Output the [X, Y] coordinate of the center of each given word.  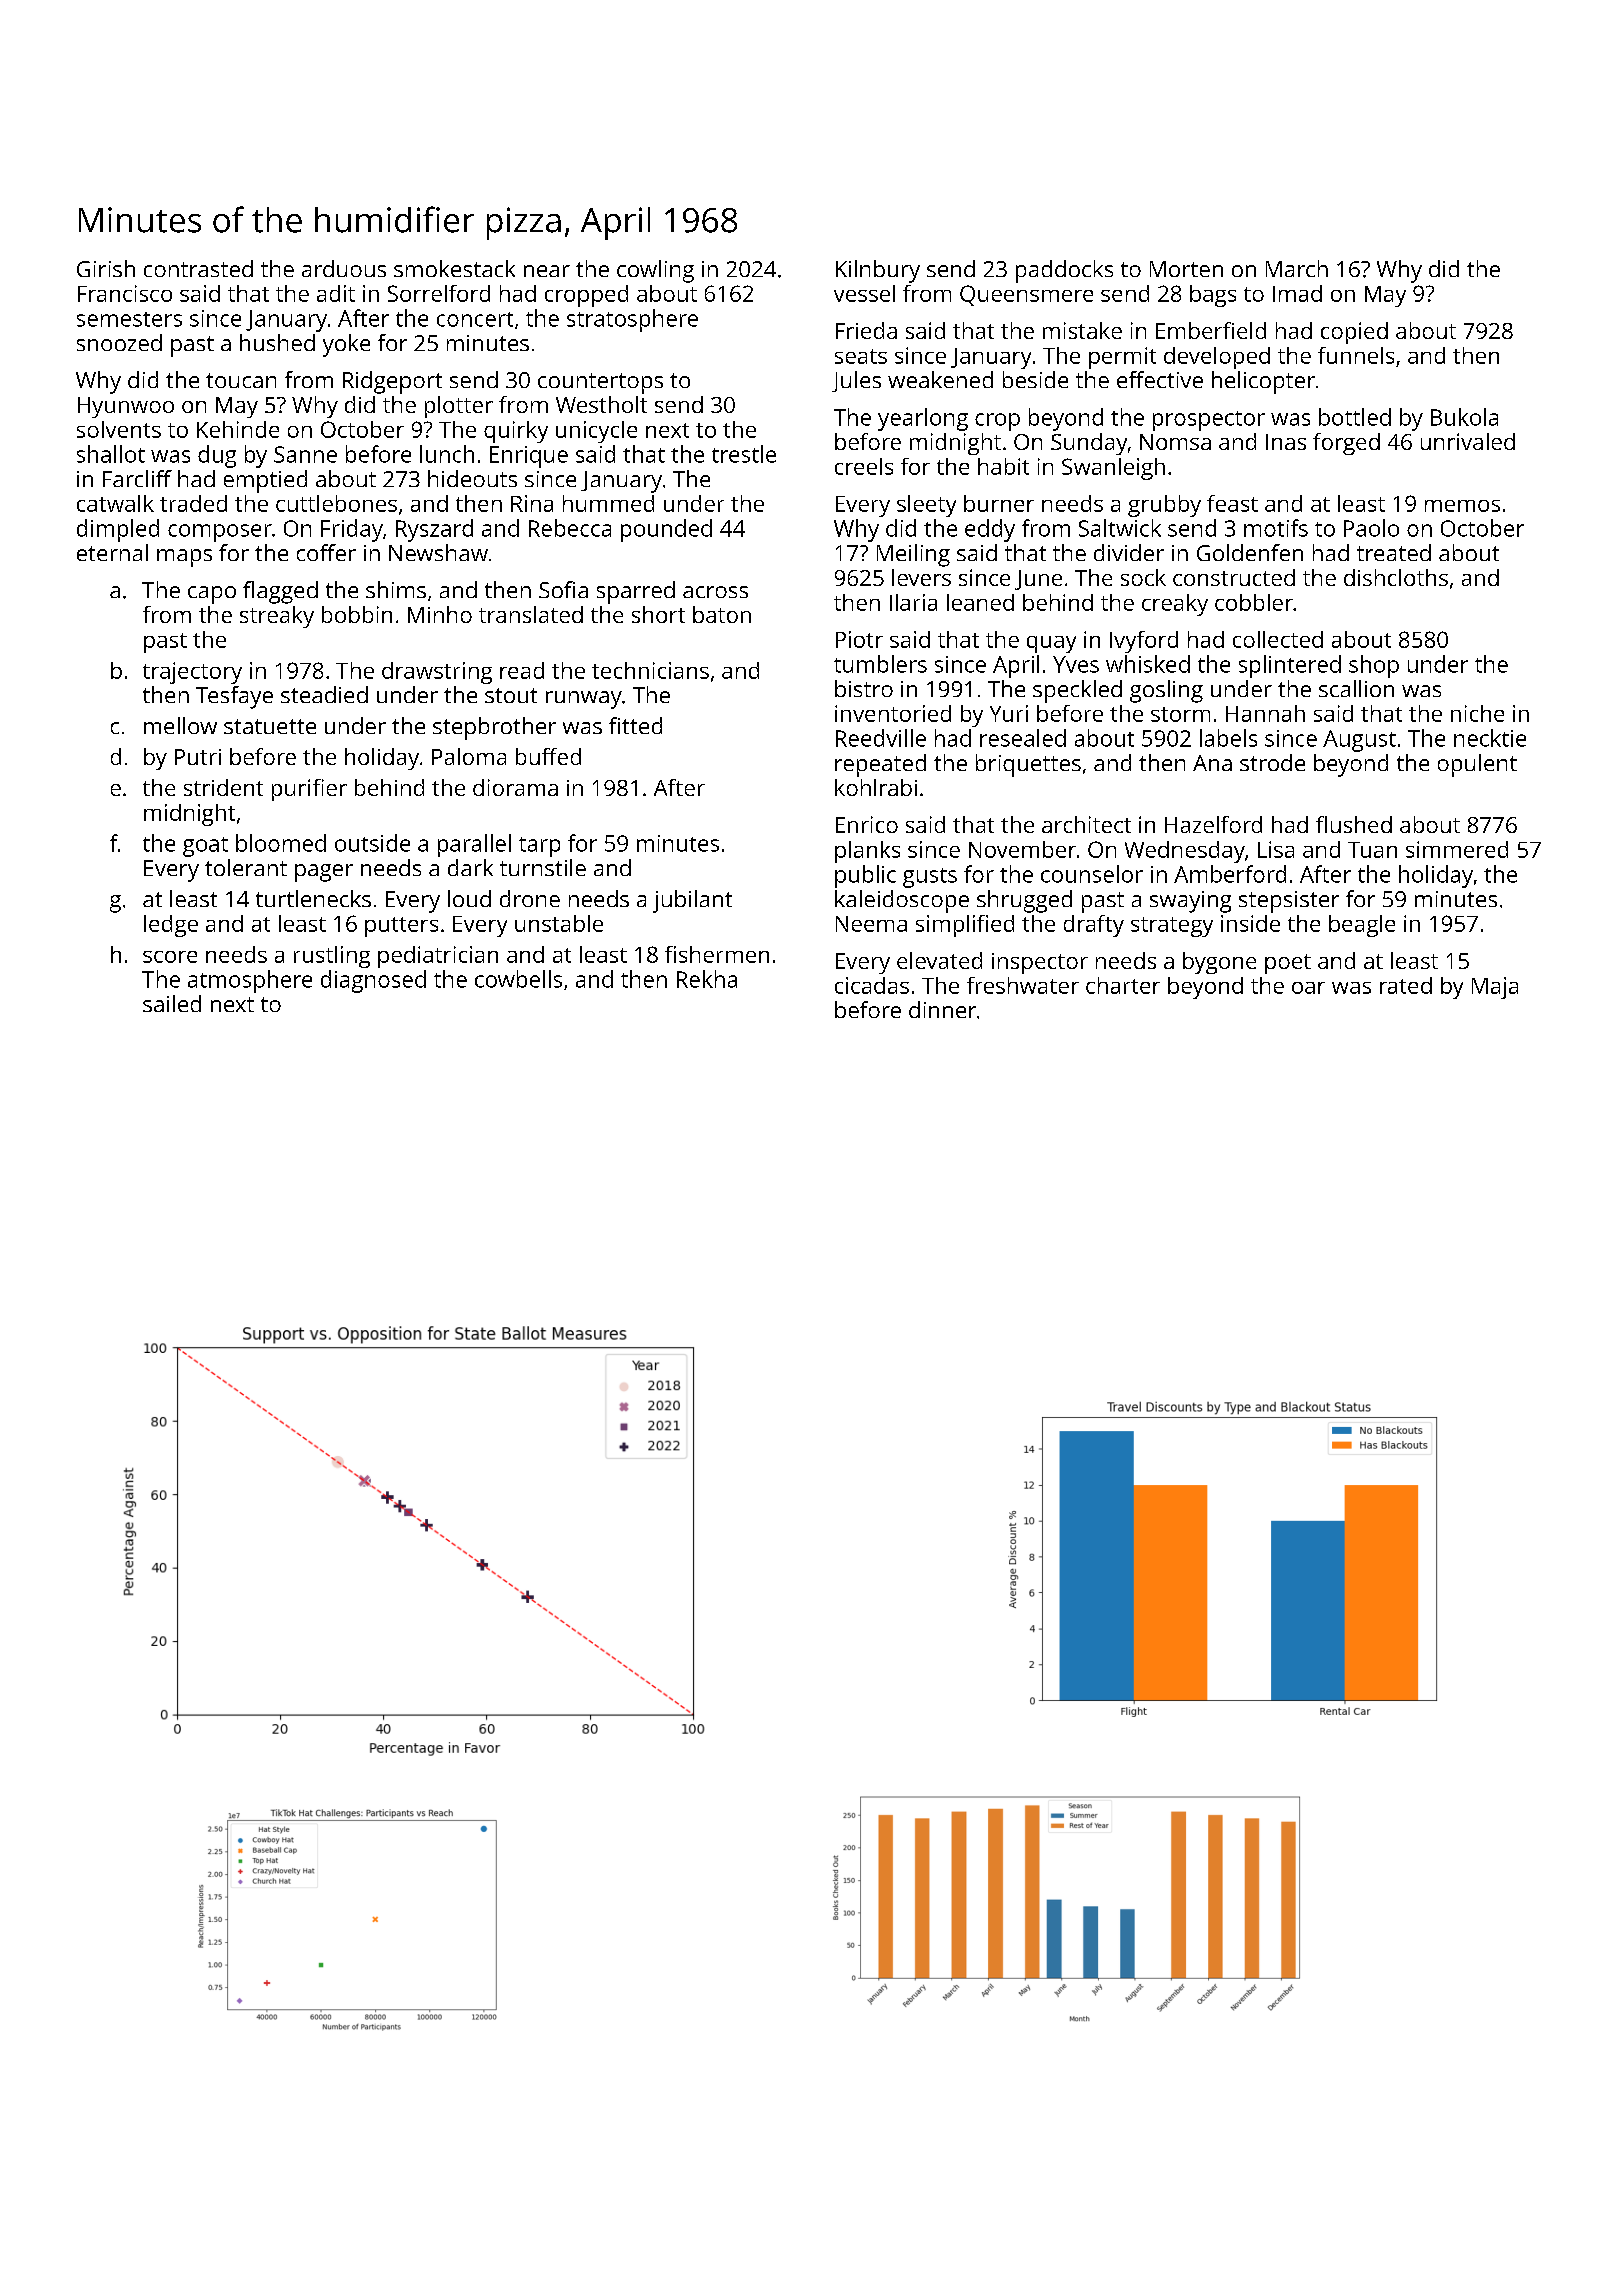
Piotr [859, 639]
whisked [1148, 664]
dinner [942, 1009]
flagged [280, 592]
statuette [270, 726]
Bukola [1464, 417]
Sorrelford [439, 293]
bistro [864, 688]
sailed [172, 1003]
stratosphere [632, 320]
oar [1308, 988]
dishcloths [1396, 577]
